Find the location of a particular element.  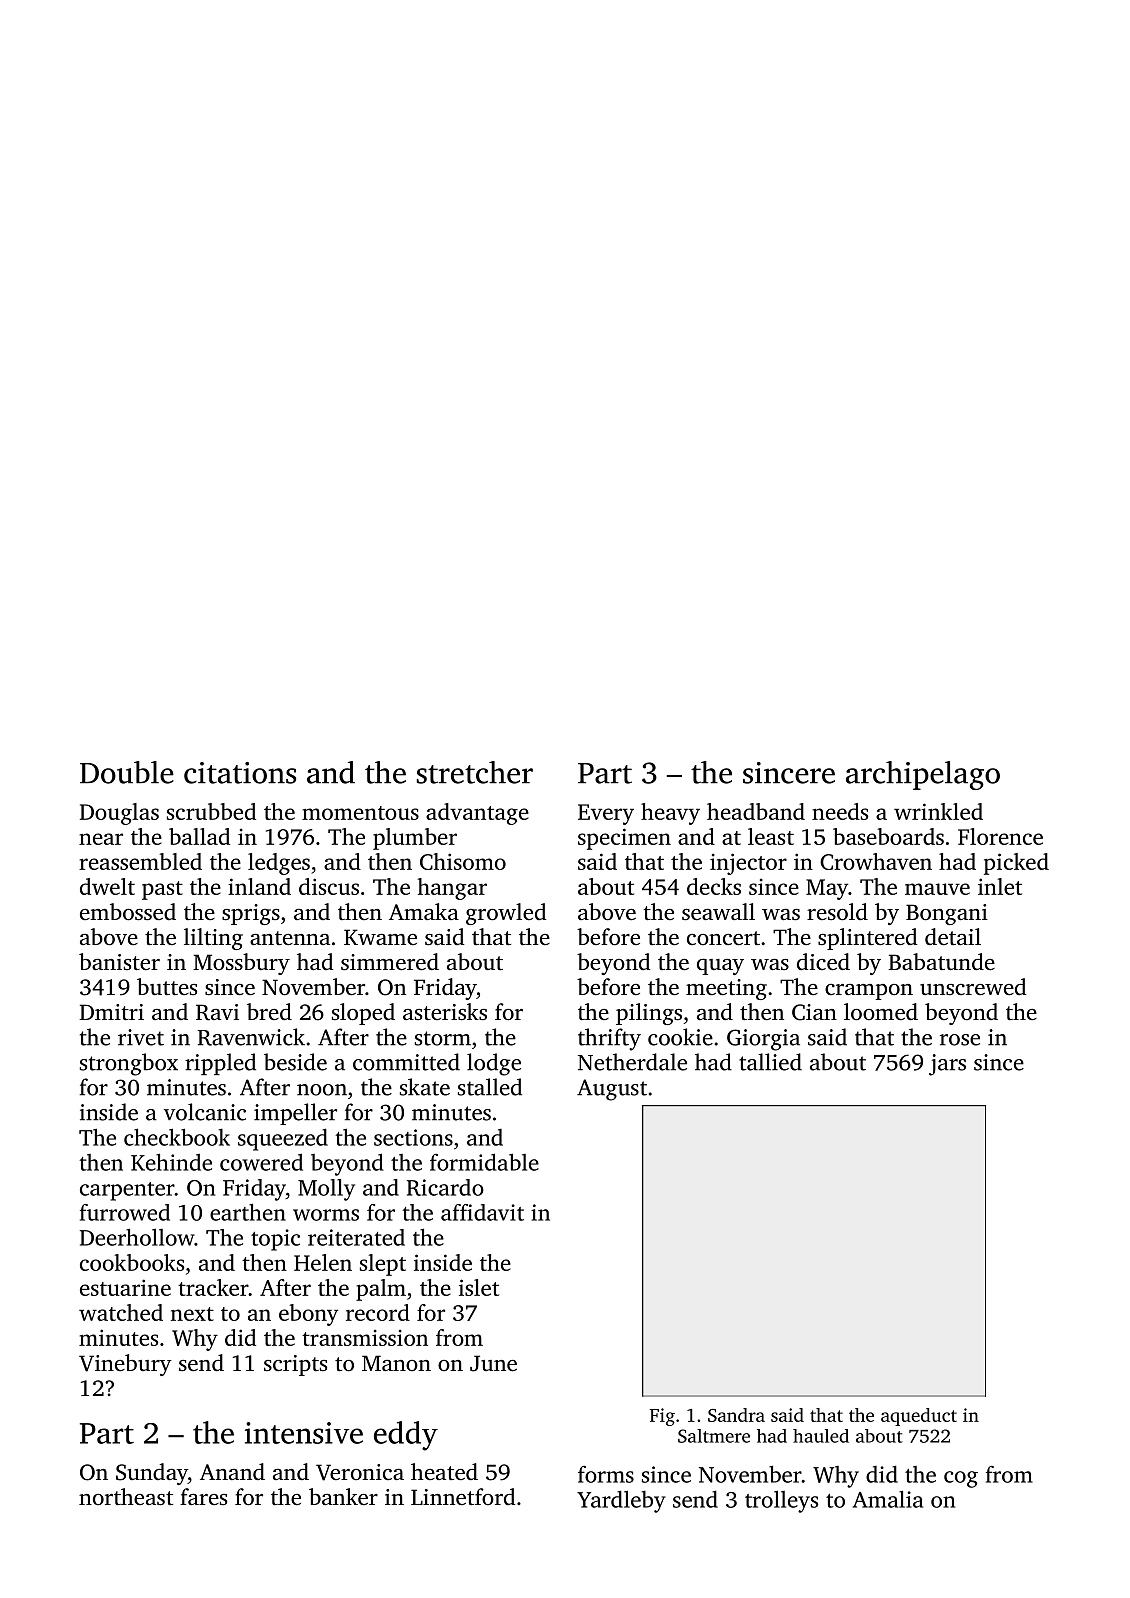

archipelago is located at coordinates (923, 775).
